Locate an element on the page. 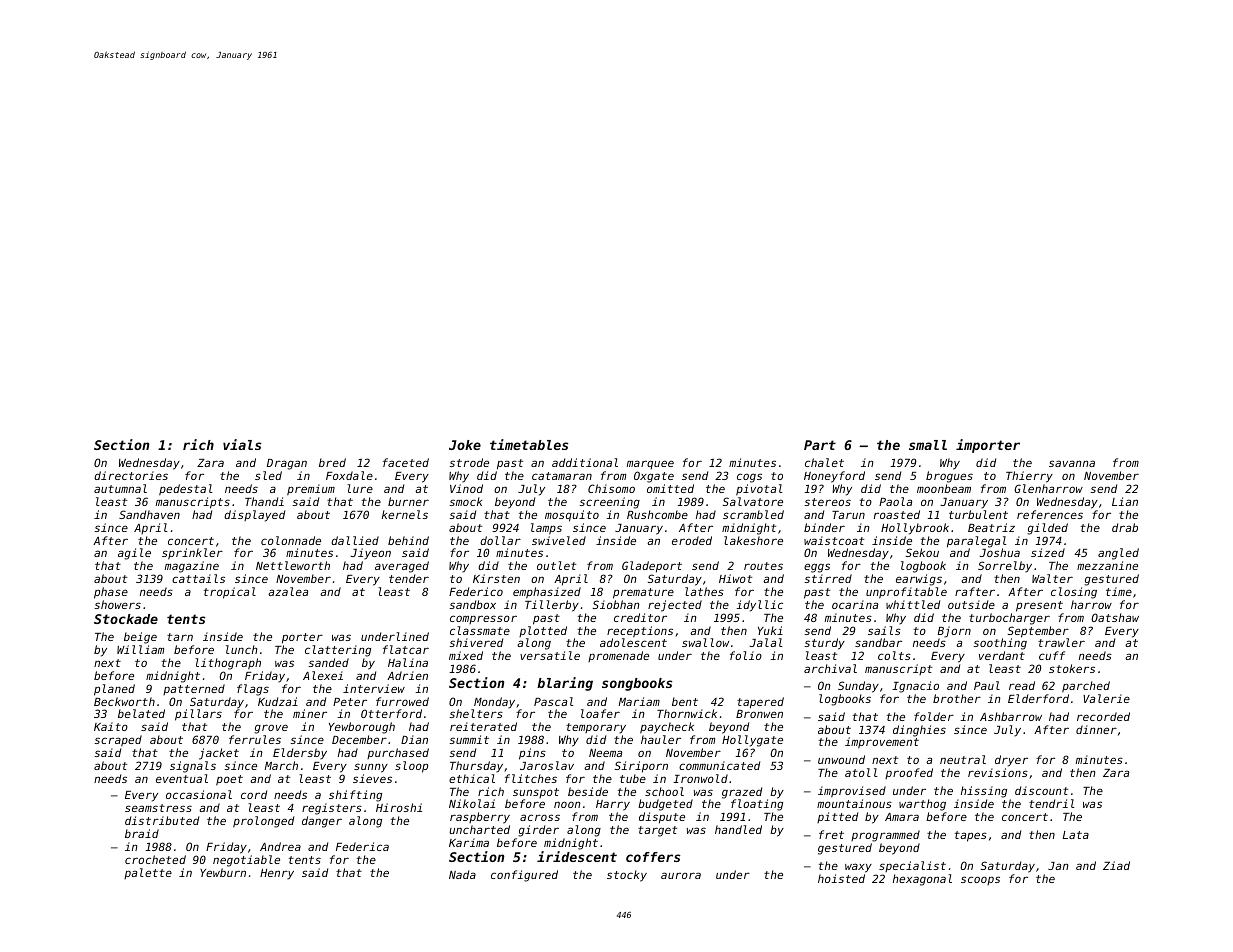 This document has width=1233, height=952. specialist is located at coordinates (912, 866).
